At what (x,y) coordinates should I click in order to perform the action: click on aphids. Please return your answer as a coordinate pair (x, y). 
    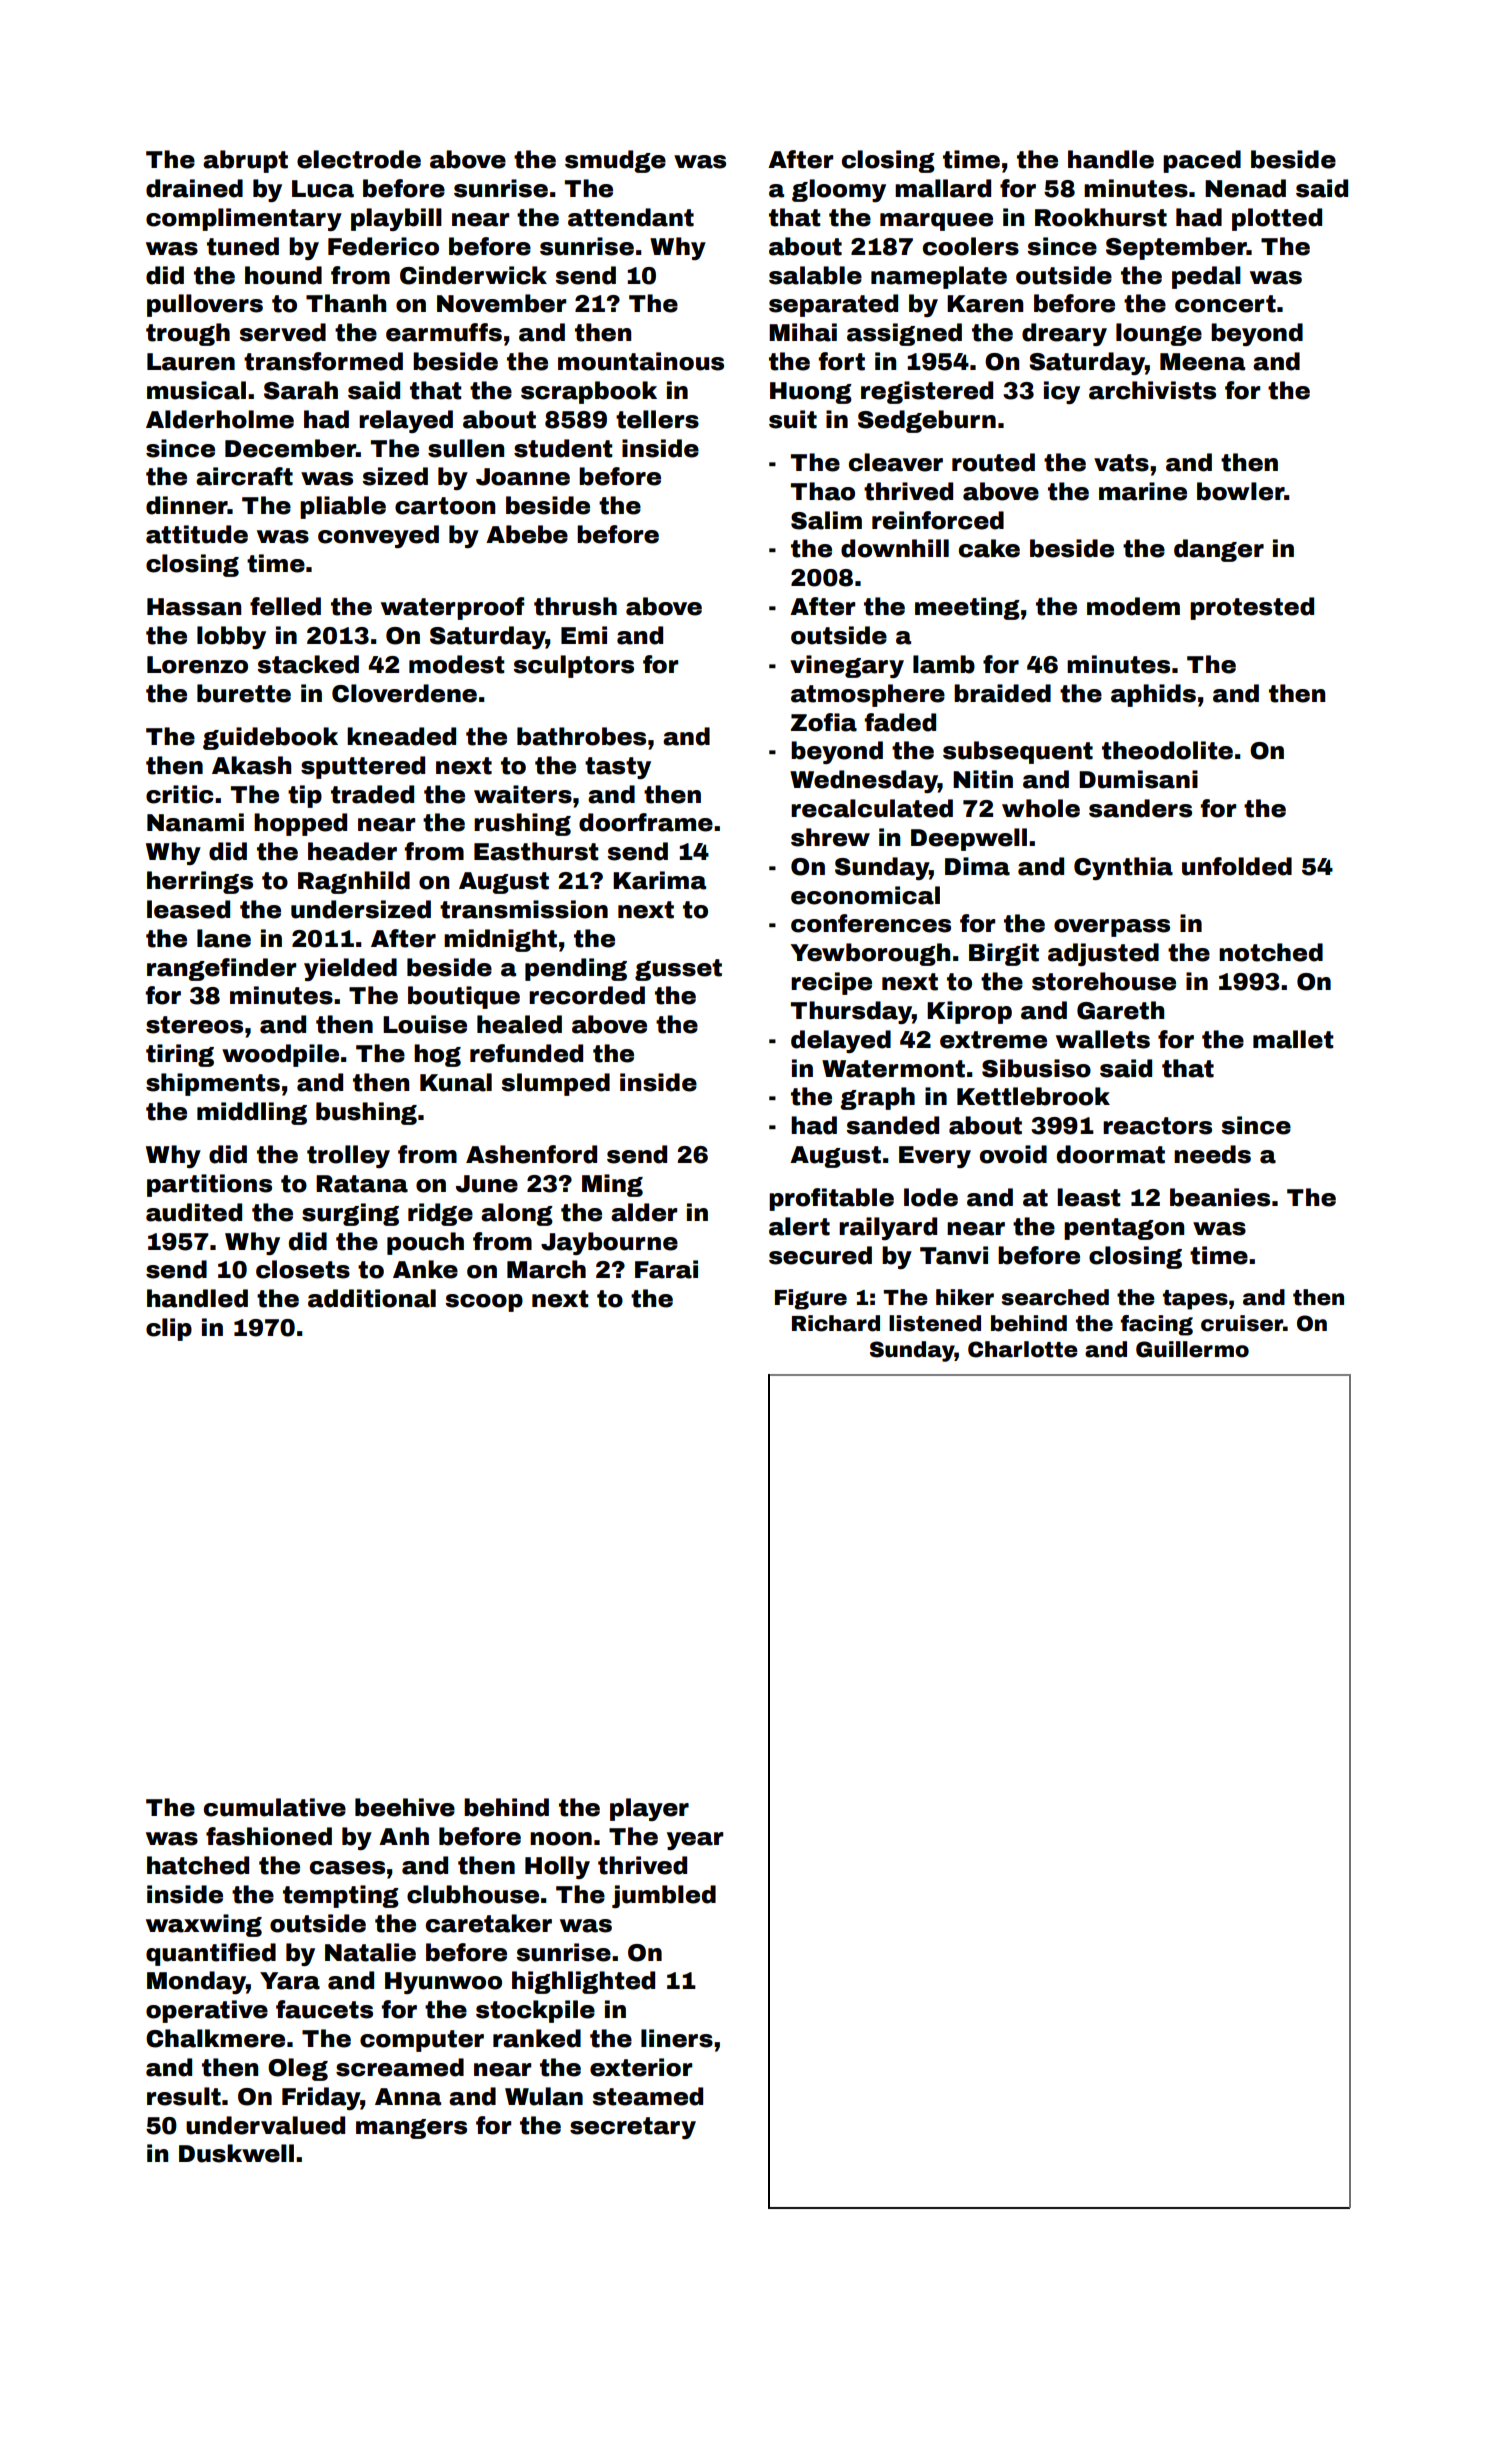
    Looking at the image, I should click on (1153, 695).
